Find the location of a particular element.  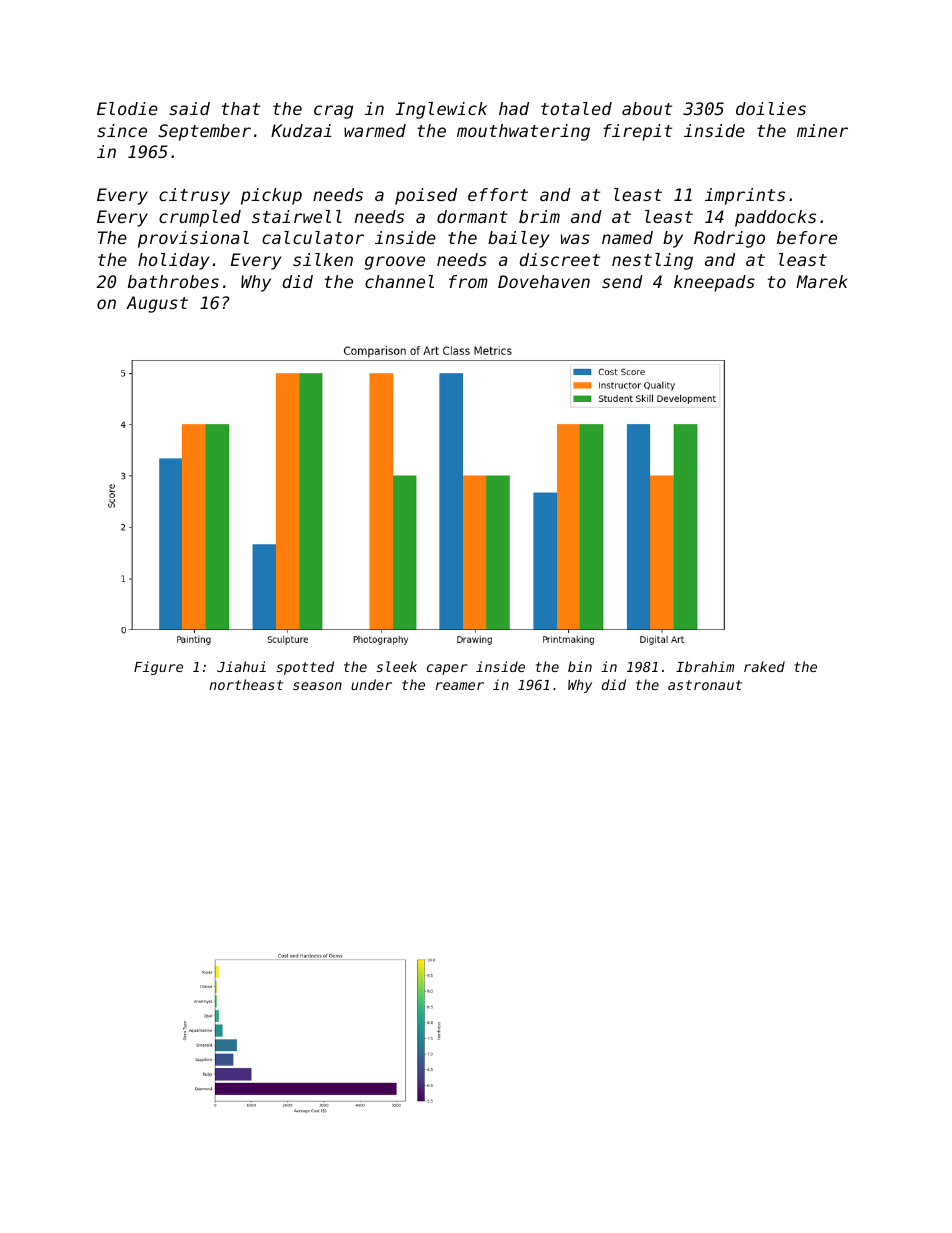

astronaut is located at coordinates (705, 685).
